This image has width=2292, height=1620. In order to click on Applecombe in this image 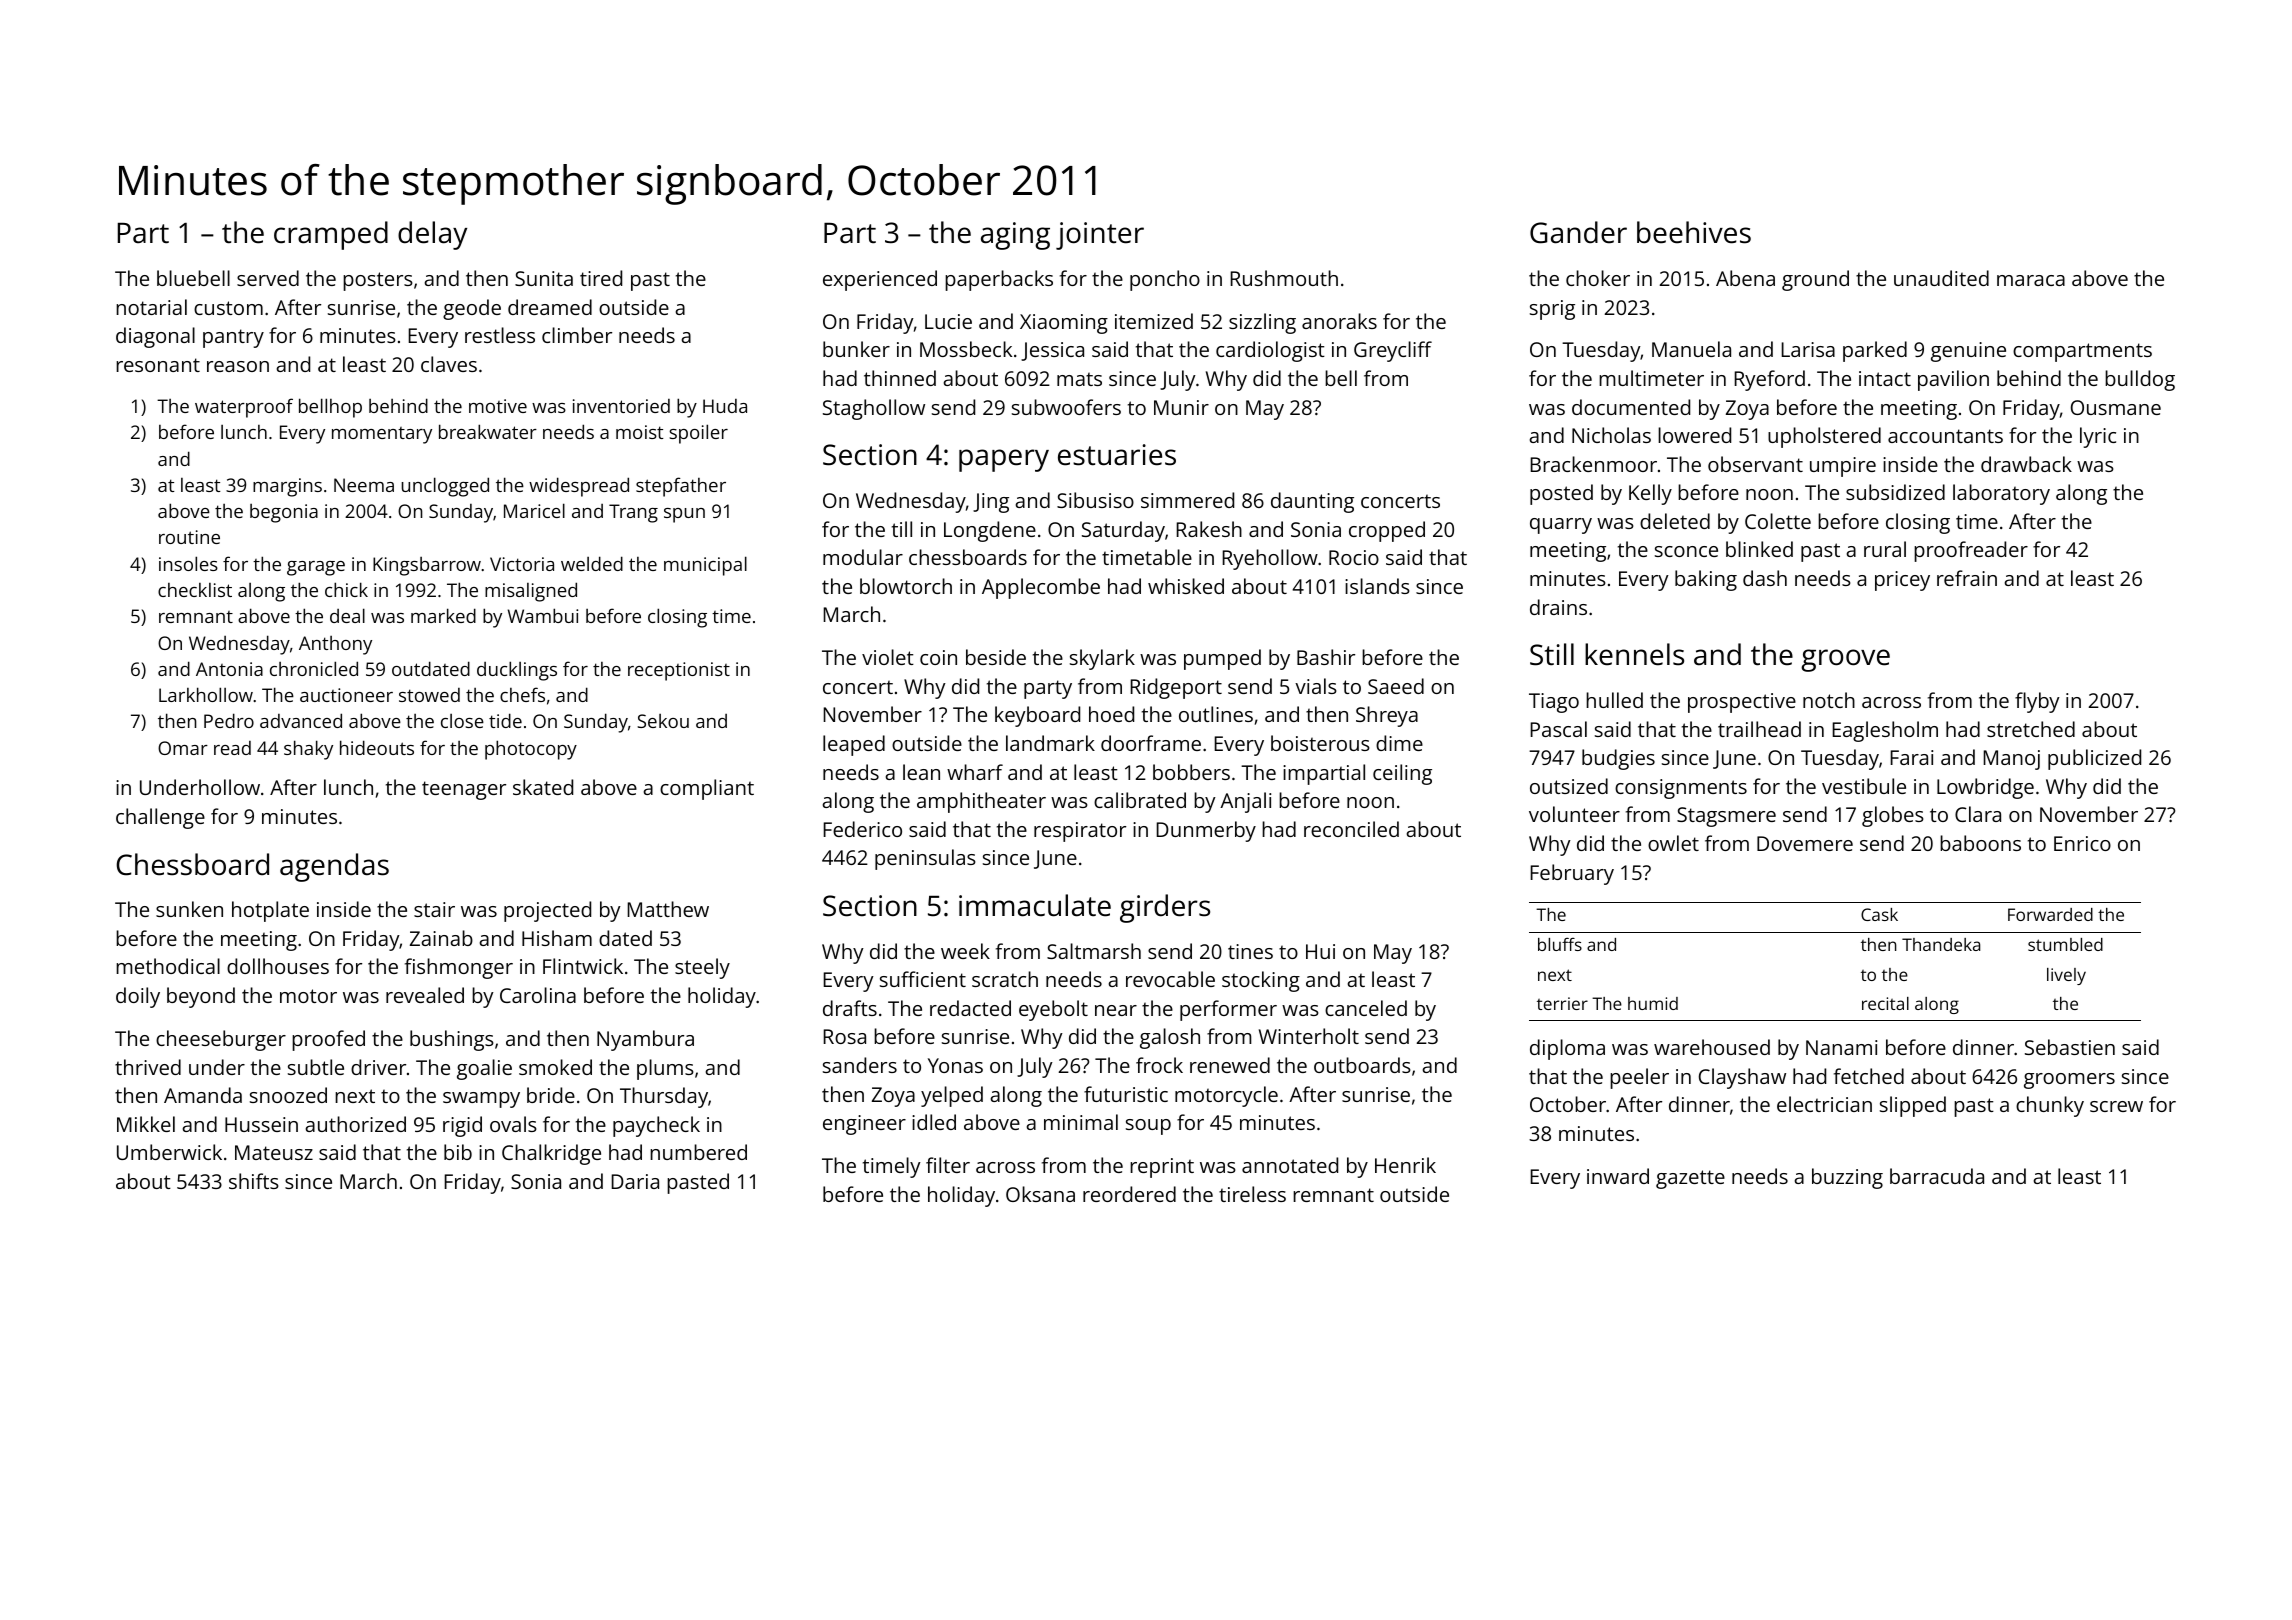, I will do `click(1041, 588)`.
